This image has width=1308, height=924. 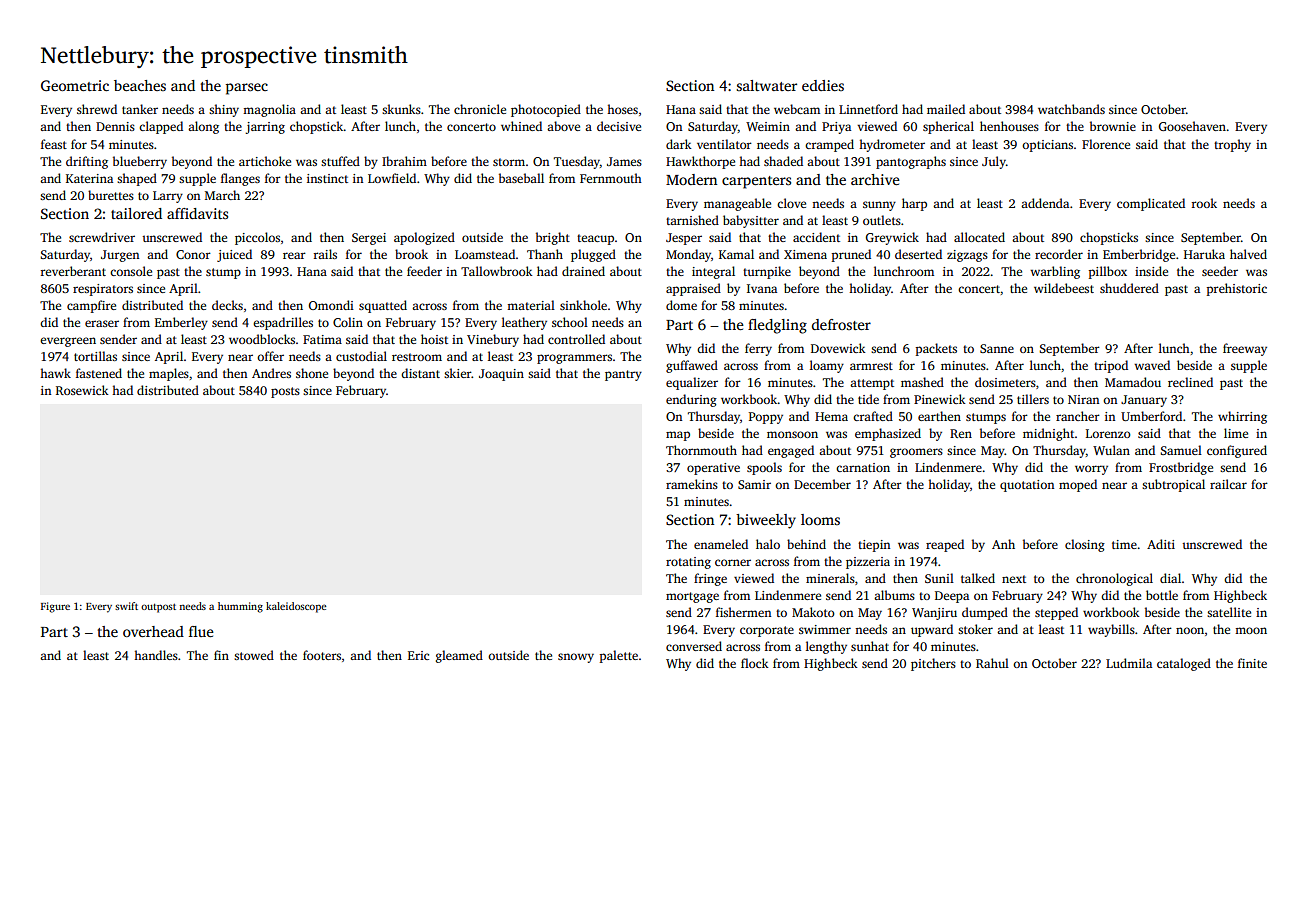 What do you see at coordinates (721, 544) in the image?
I see `enameled` at bounding box center [721, 544].
